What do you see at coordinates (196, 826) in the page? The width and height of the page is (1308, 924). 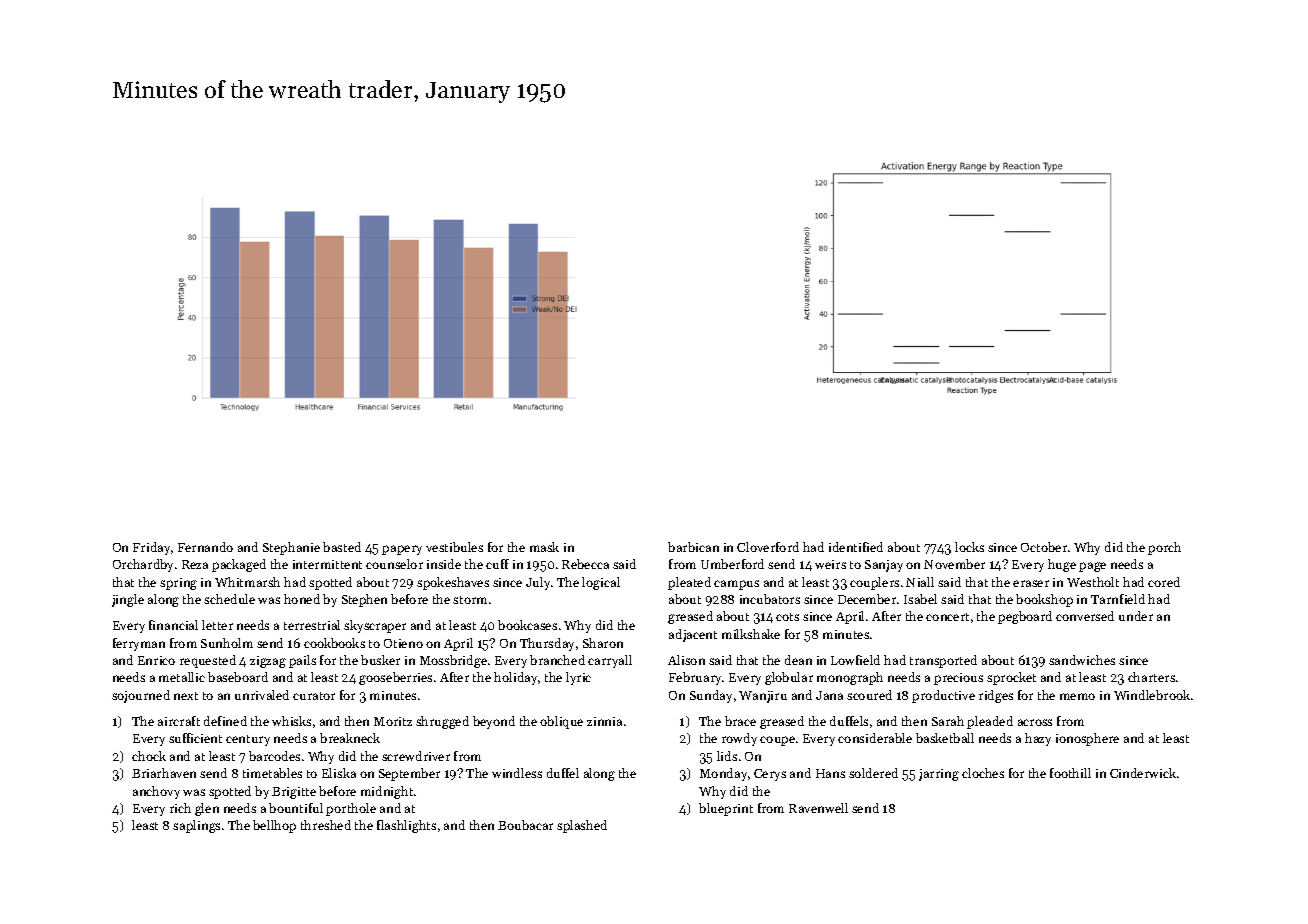 I see `saplings` at bounding box center [196, 826].
